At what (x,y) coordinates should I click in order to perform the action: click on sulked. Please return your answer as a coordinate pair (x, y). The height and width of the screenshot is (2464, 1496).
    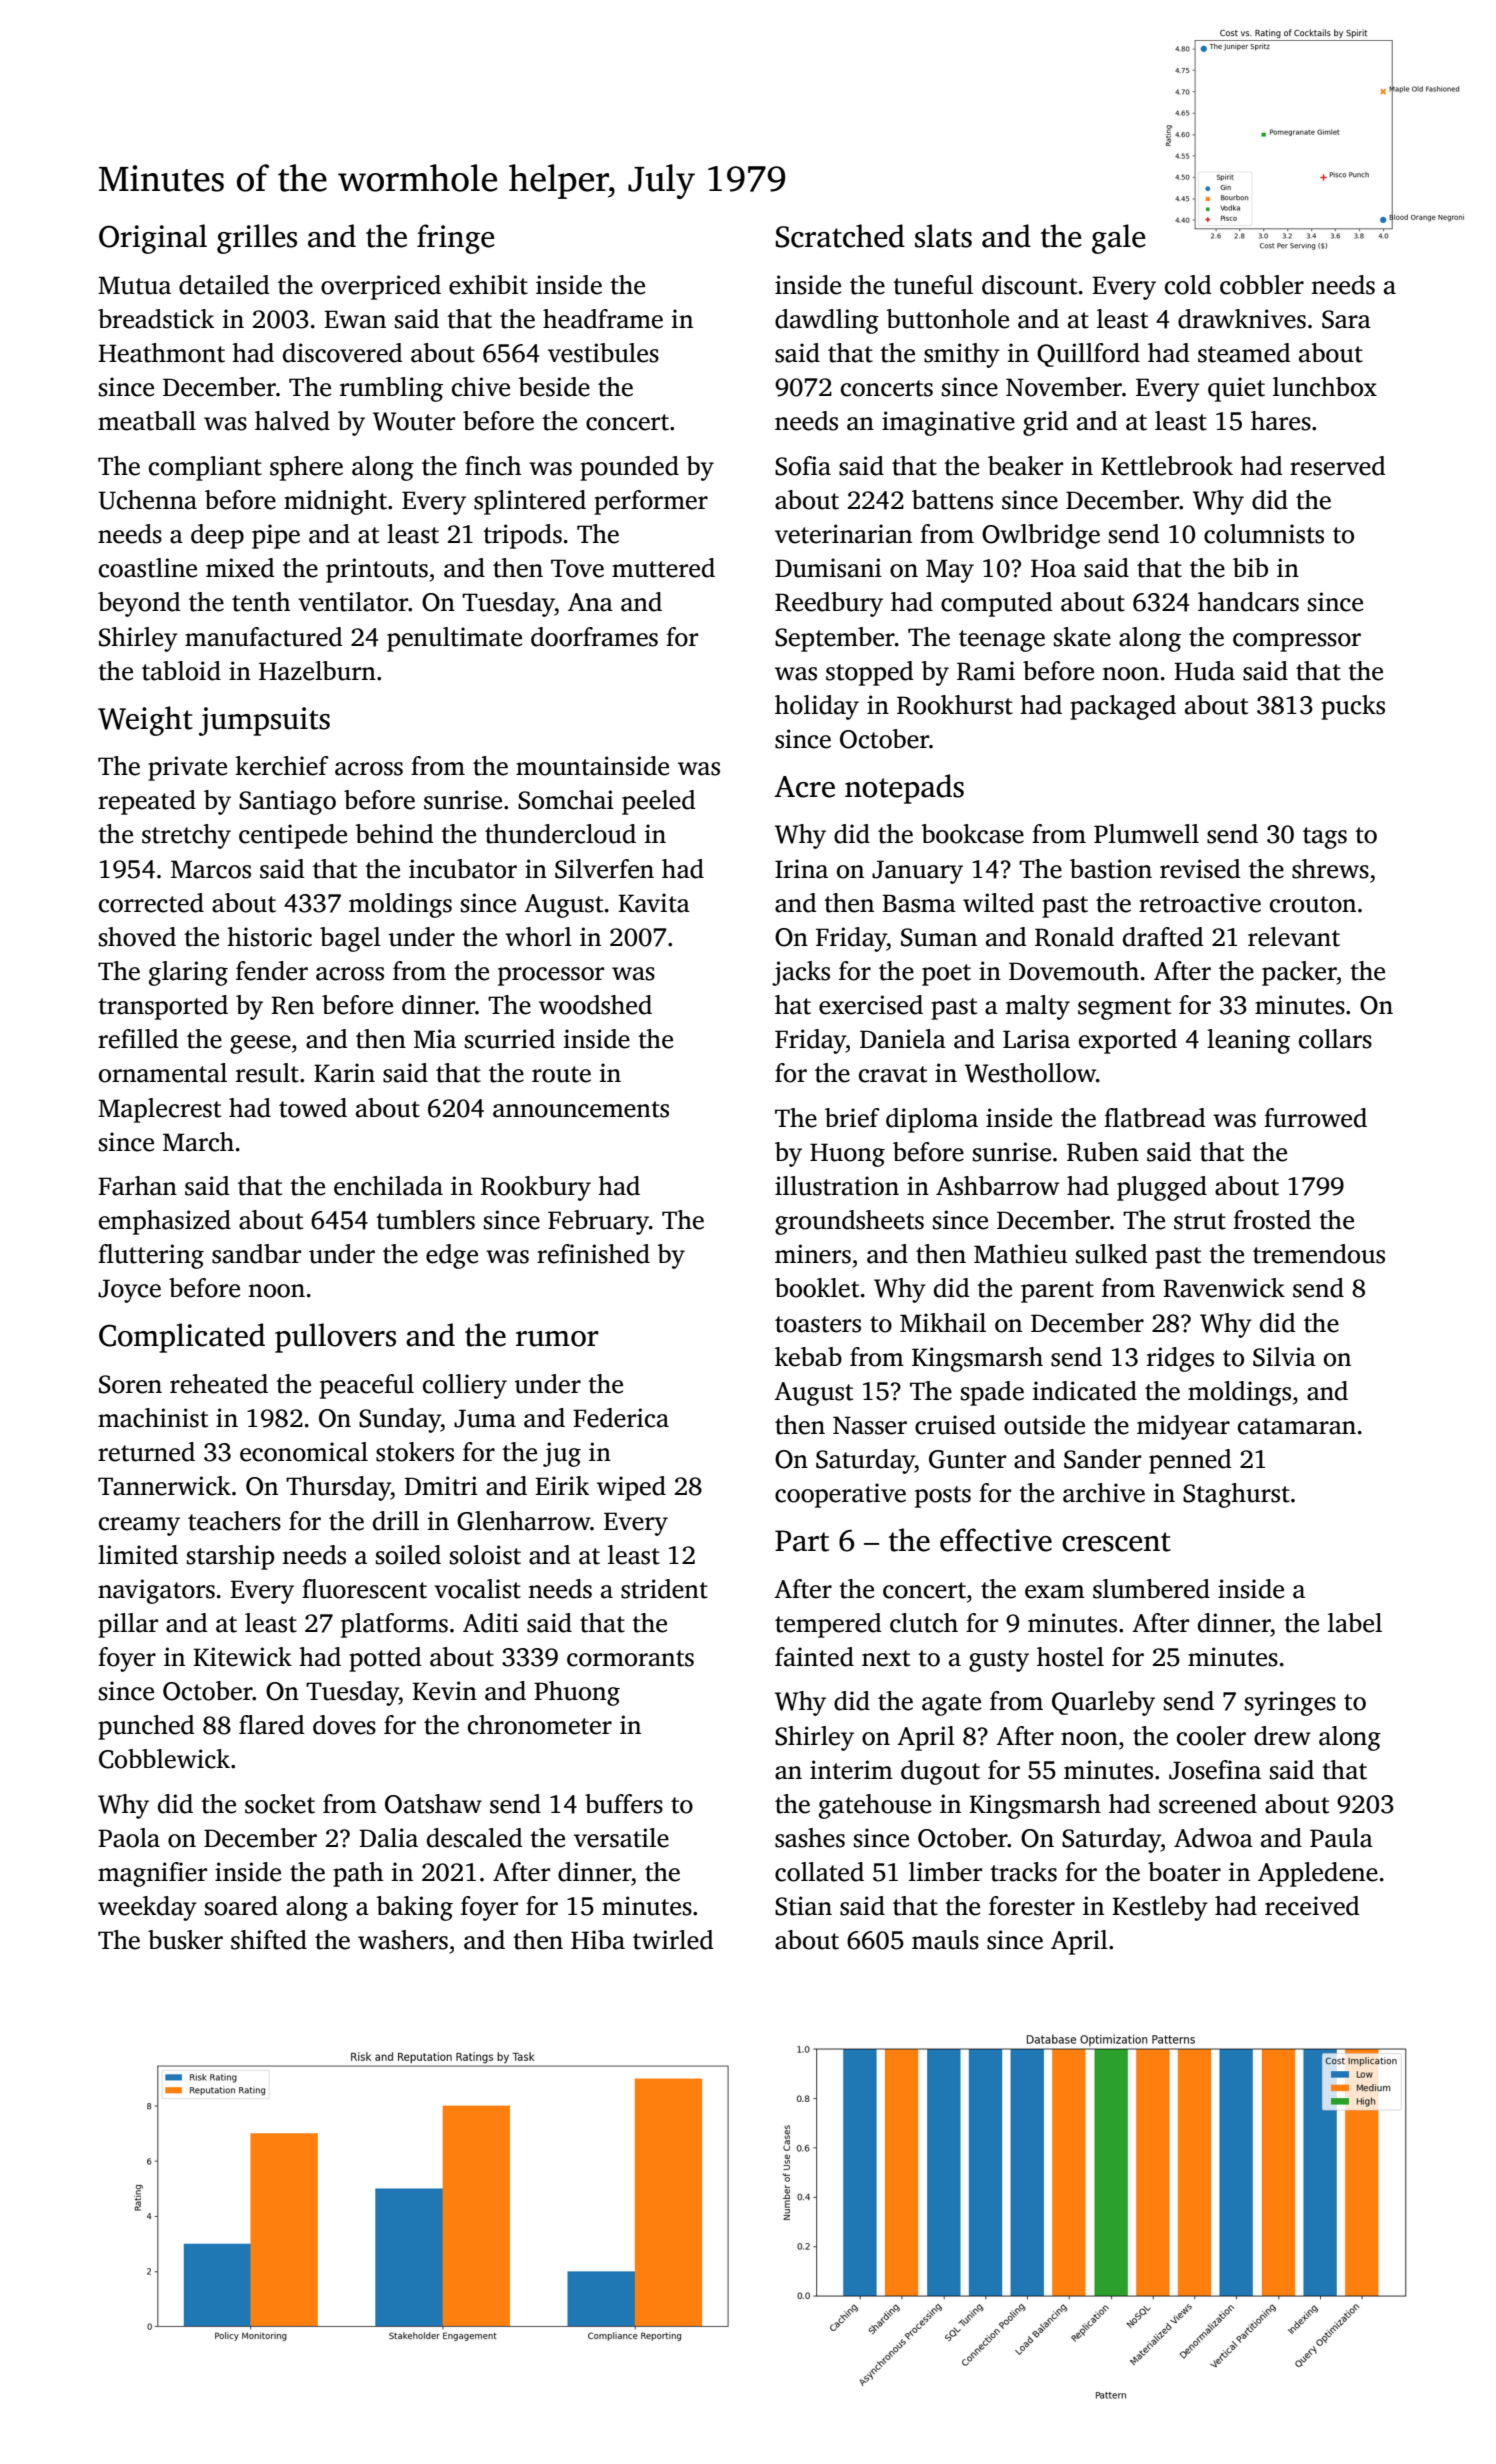
    Looking at the image, I should click on (1111, 1254).
